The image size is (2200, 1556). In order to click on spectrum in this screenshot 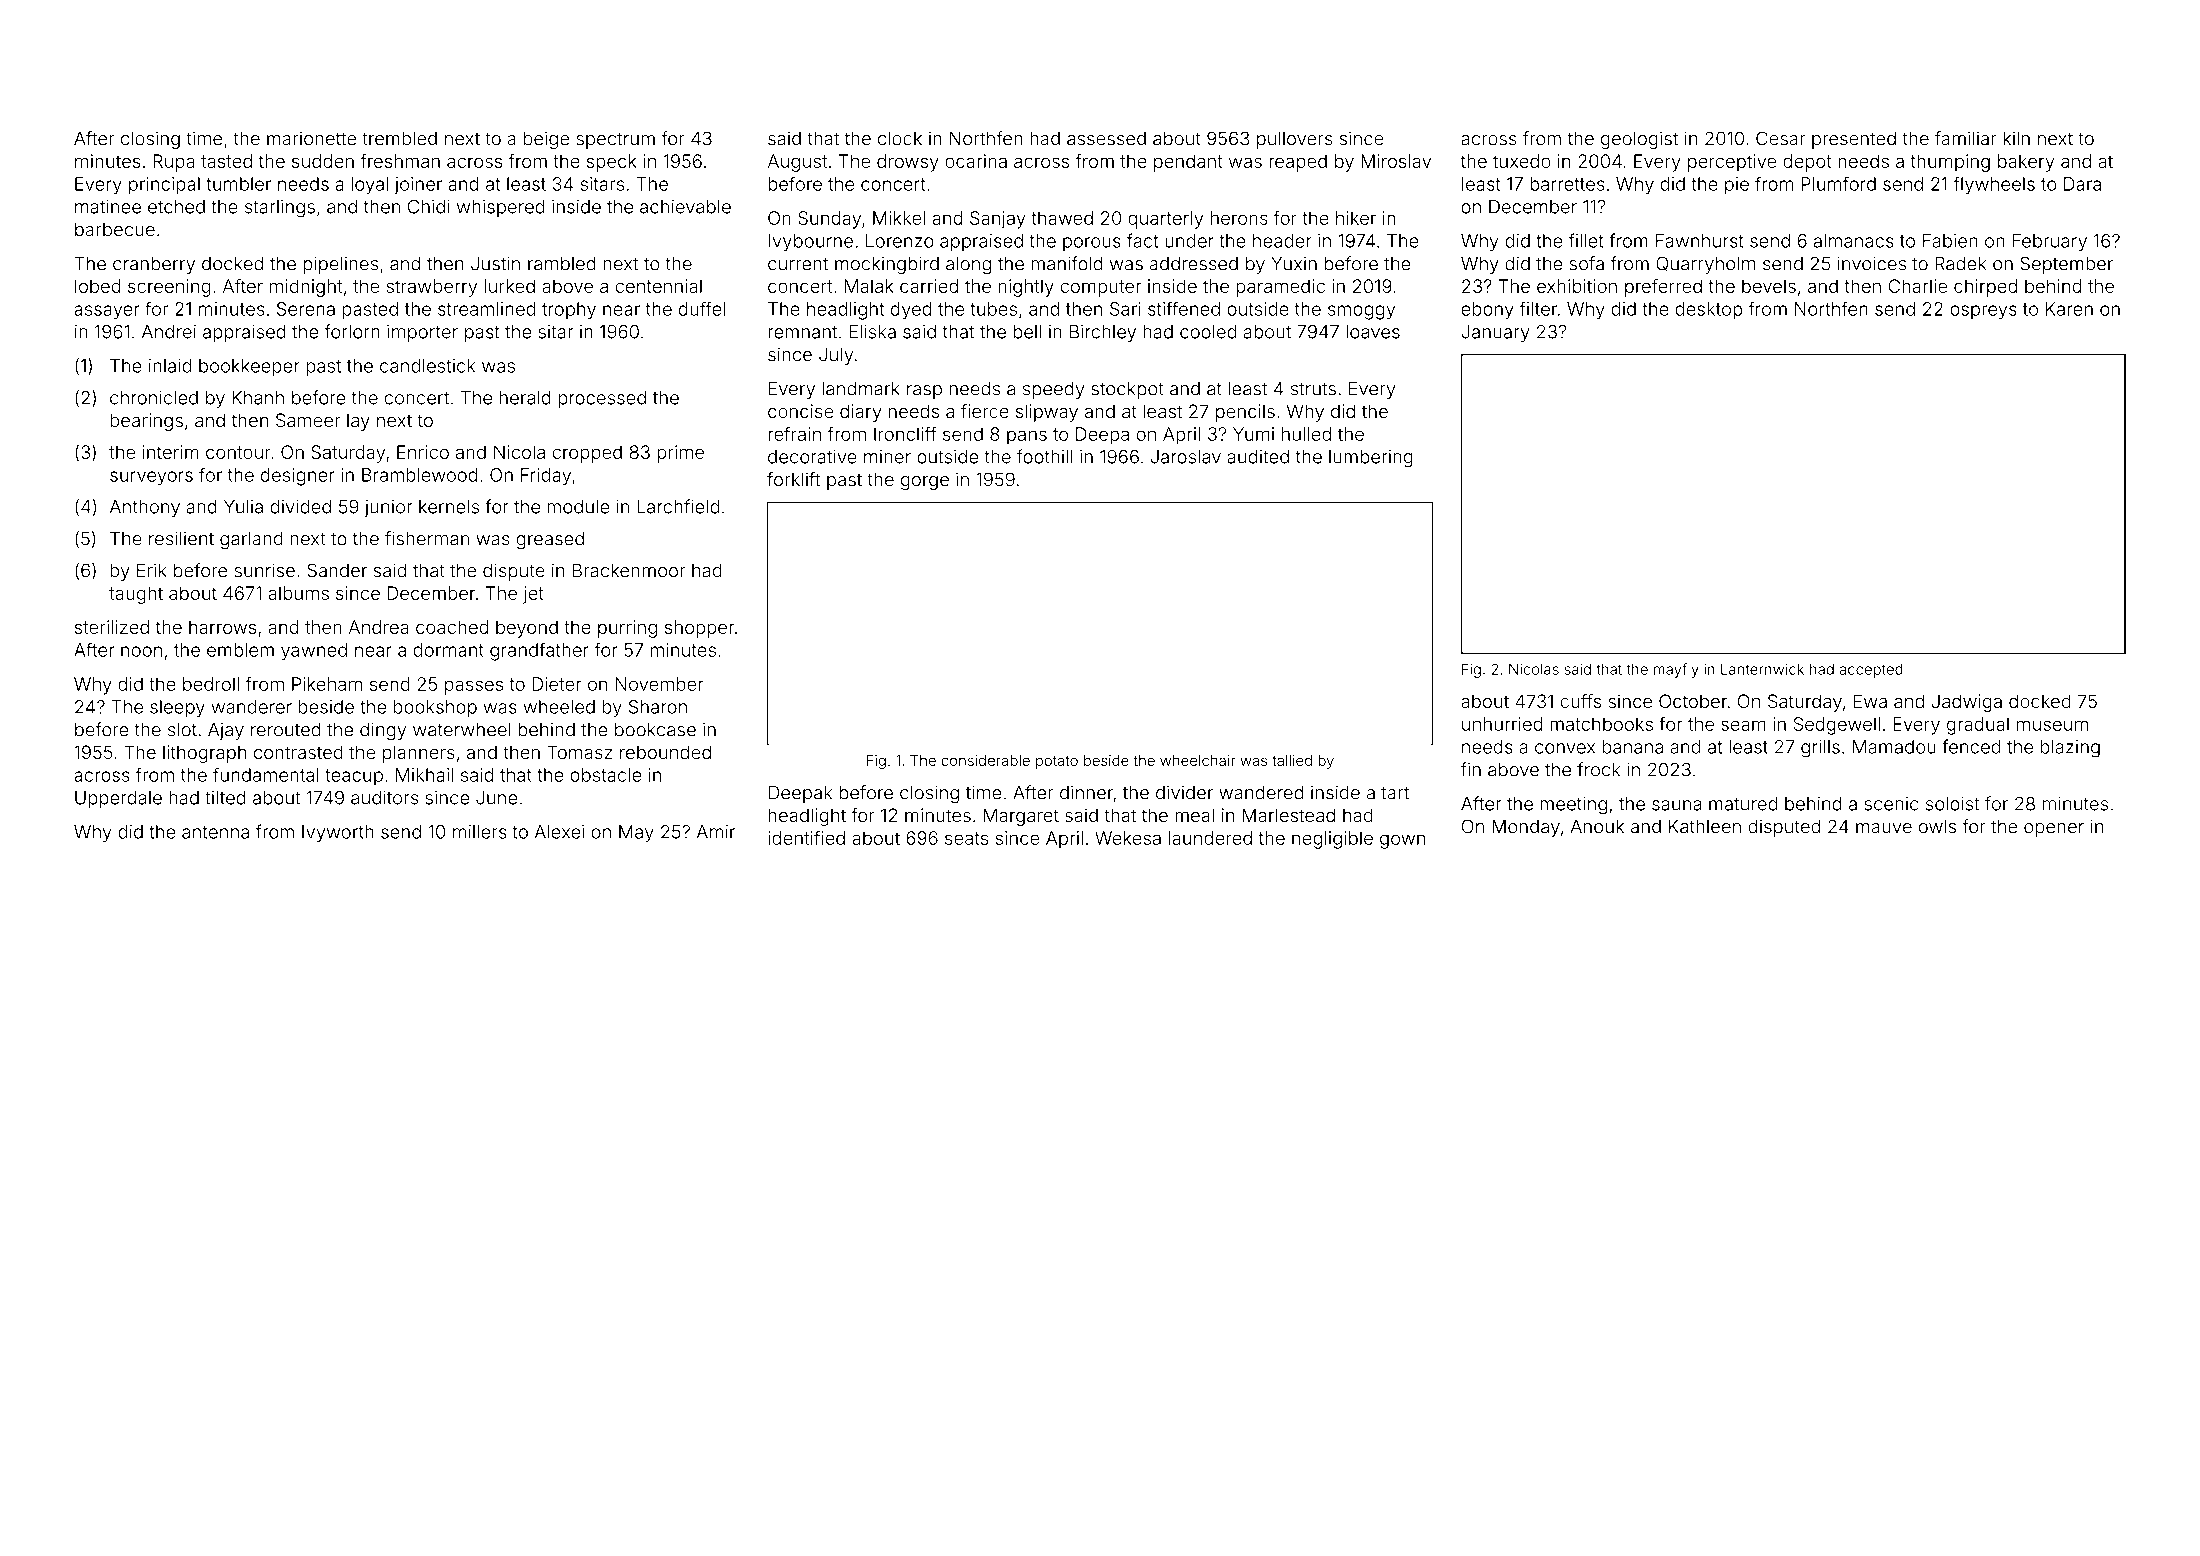, I will do `click(615, 140)`.
